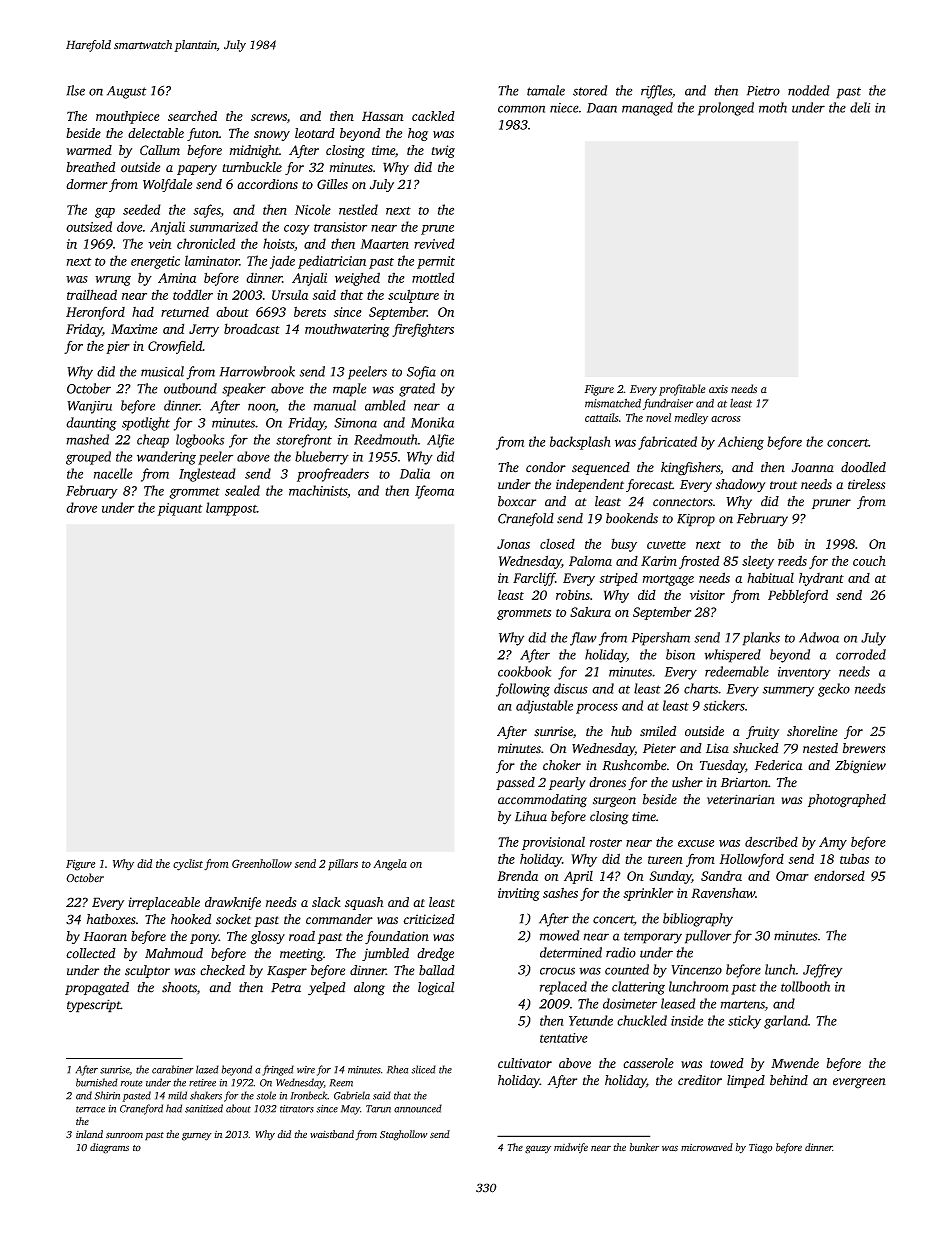 This screenshot has height=1233, width=952. Describe the element at coordinates (834, 690) in the screenshot. I see `gecko` at that location.
